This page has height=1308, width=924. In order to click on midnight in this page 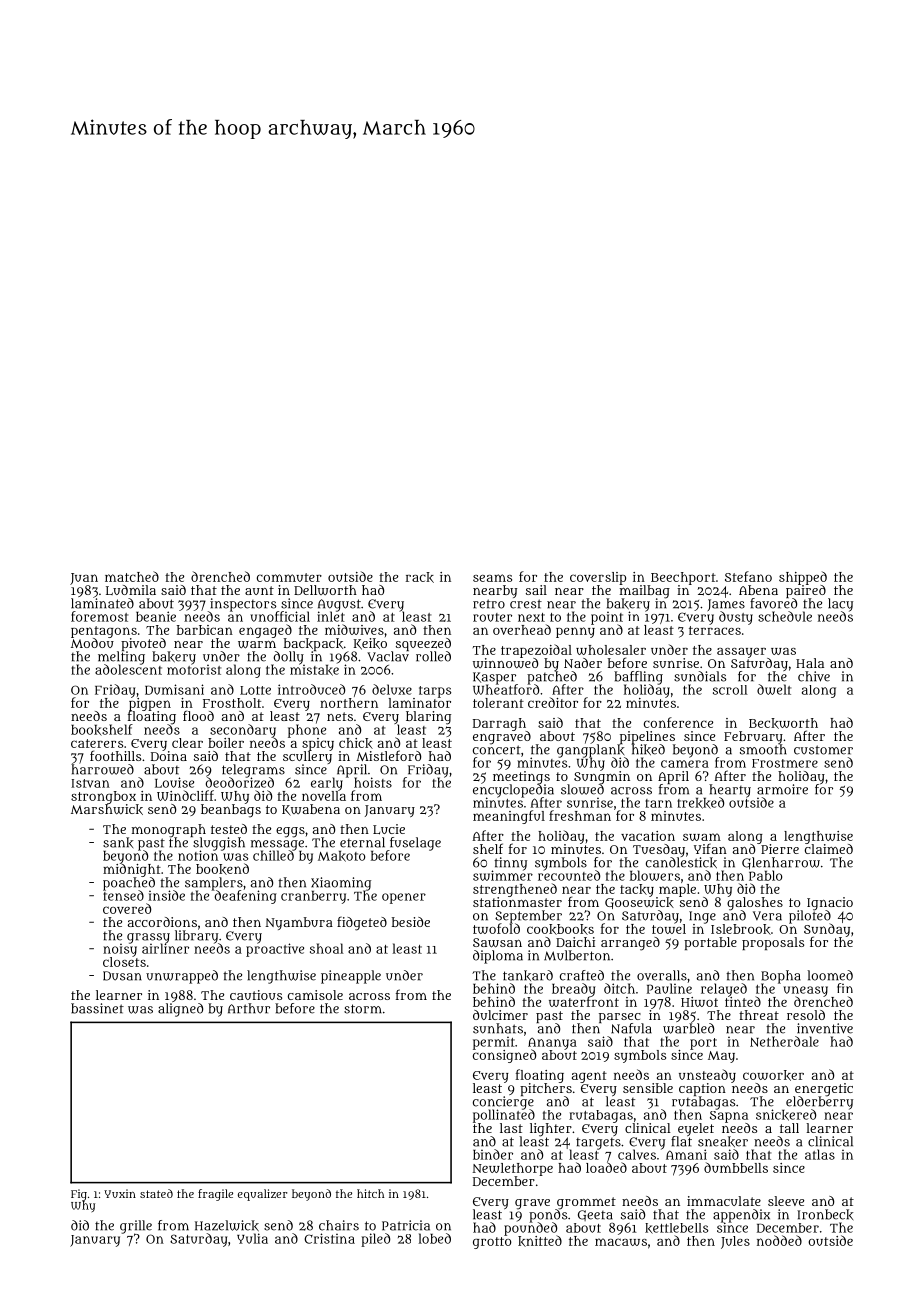, I will do `click(132, 870)`.
